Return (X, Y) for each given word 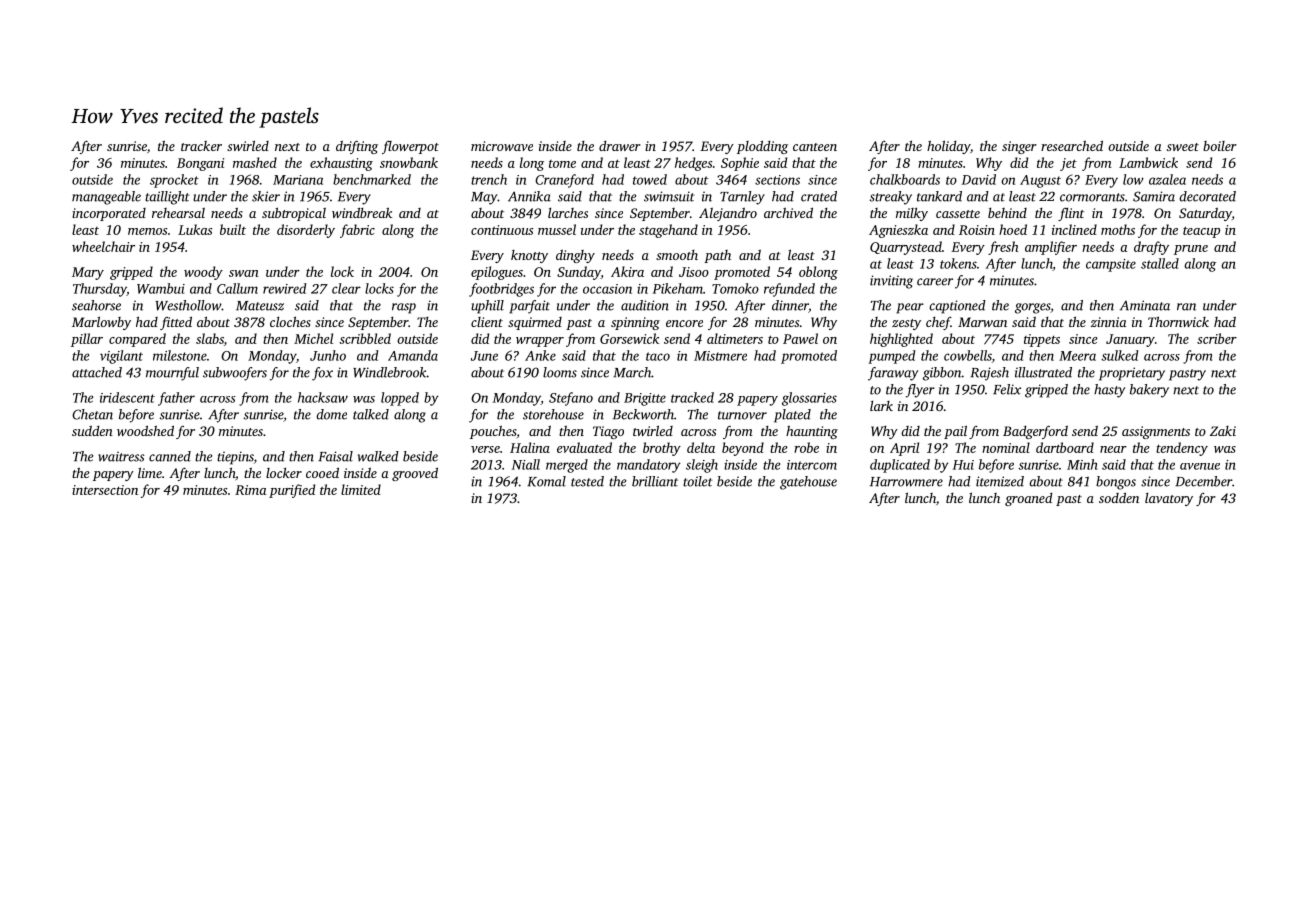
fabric (357, 231)
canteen (815, 147)
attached (97, 372)
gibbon (942, 374)
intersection (105, 490)
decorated (1207, 196)
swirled (248, 145)
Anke (540, 355)
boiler (1220, 146)
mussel (557, 229)
